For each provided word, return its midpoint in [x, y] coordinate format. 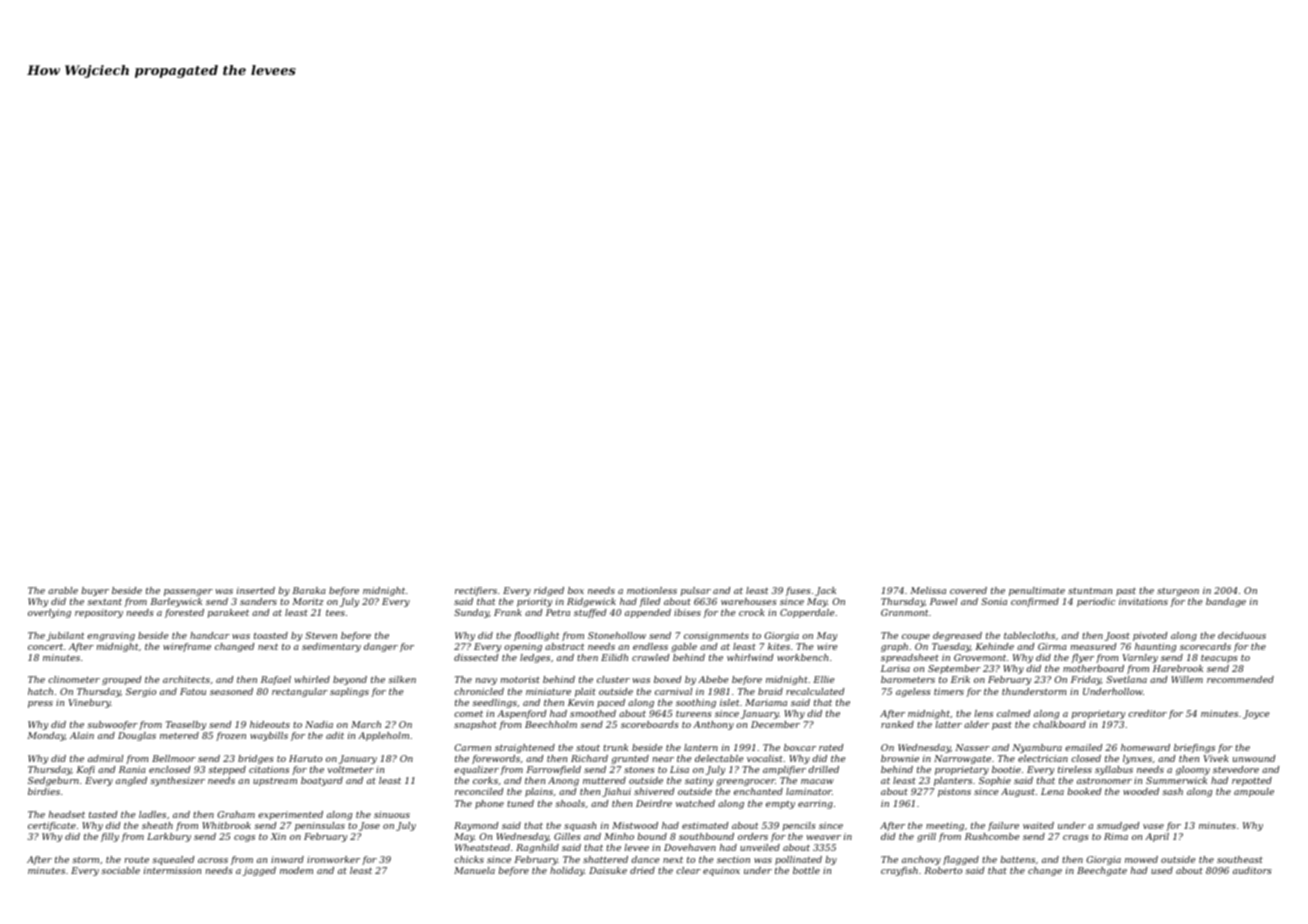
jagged [259, 871]
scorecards [1205, 646]
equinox [721, 871]
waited [1038, 825]
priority [534, 602]
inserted [256, 590]
